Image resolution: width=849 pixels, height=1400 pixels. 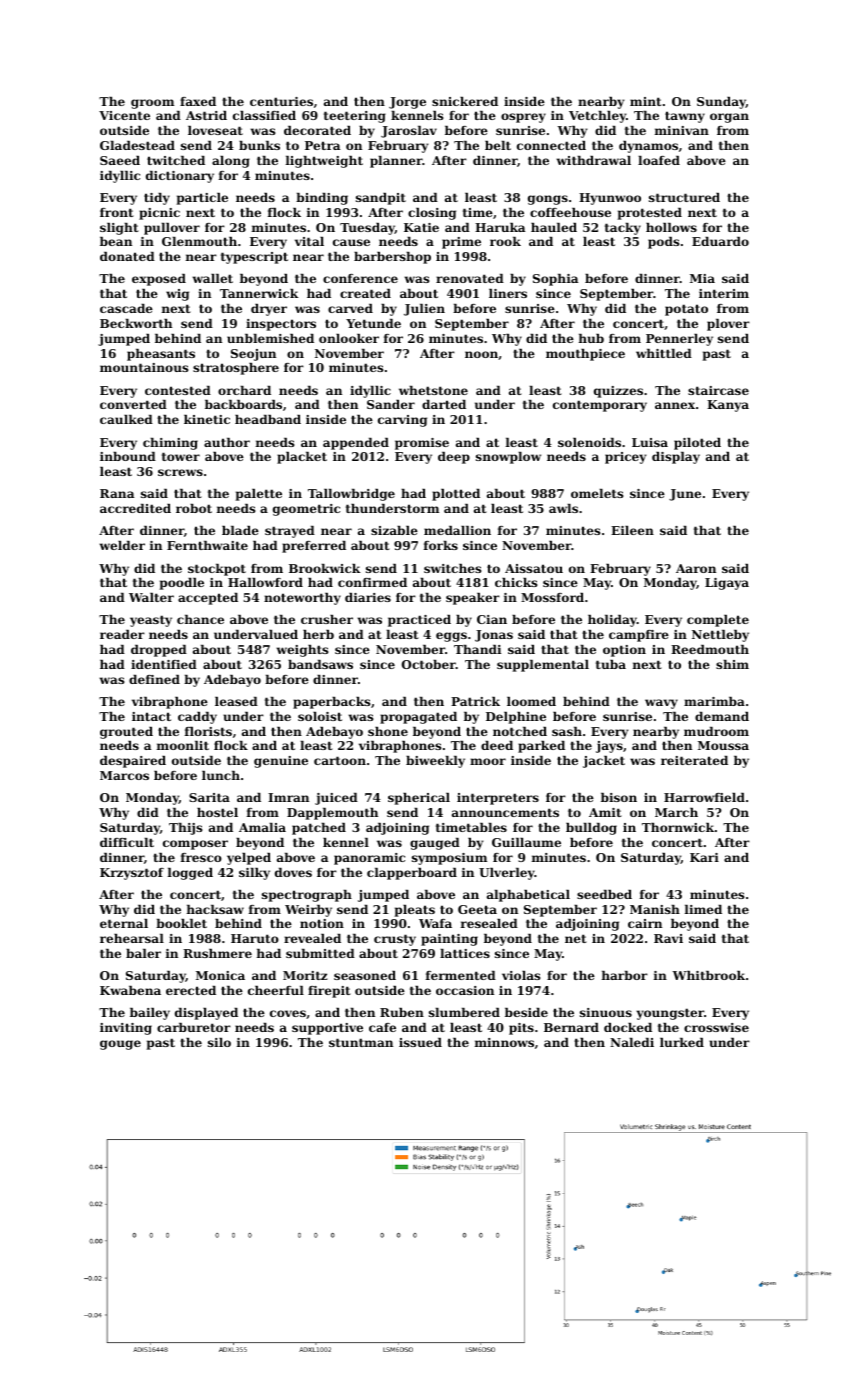 What do you see at coordinates (645, 923) in the document?
I see `cairn` at bounding box center [645, 923].
